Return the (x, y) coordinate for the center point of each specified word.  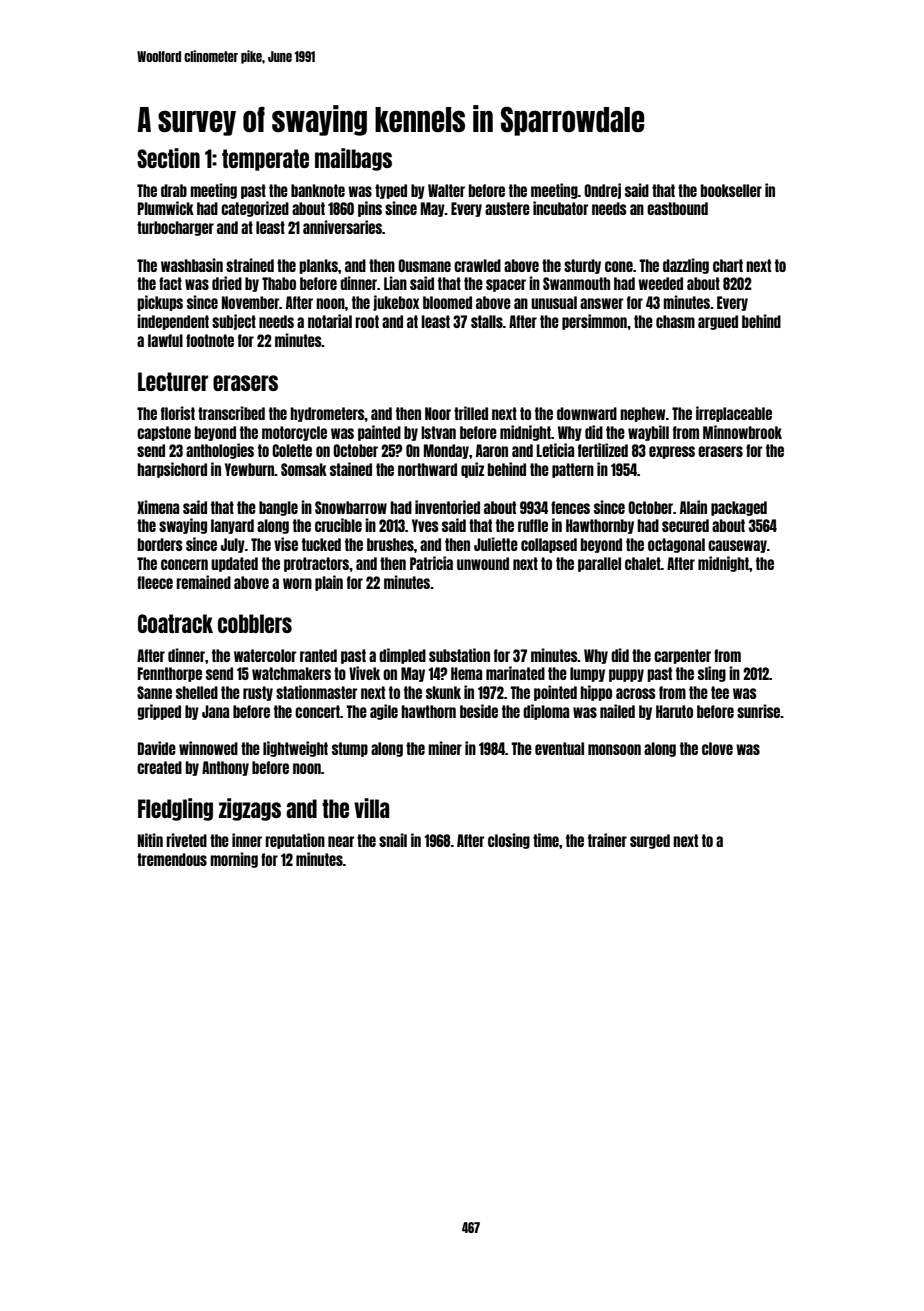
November (250, 302)
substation (459, 655)
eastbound (677, 208)
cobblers (255, 623)
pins (370, 209)
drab (174, 190)
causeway (737, 546)
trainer (607, 840)
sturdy (582, 266)
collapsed (549, 545)
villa (371, 808)
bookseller (731, 190)
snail (393, 840)
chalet (643, 563)
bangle (278, 508)
